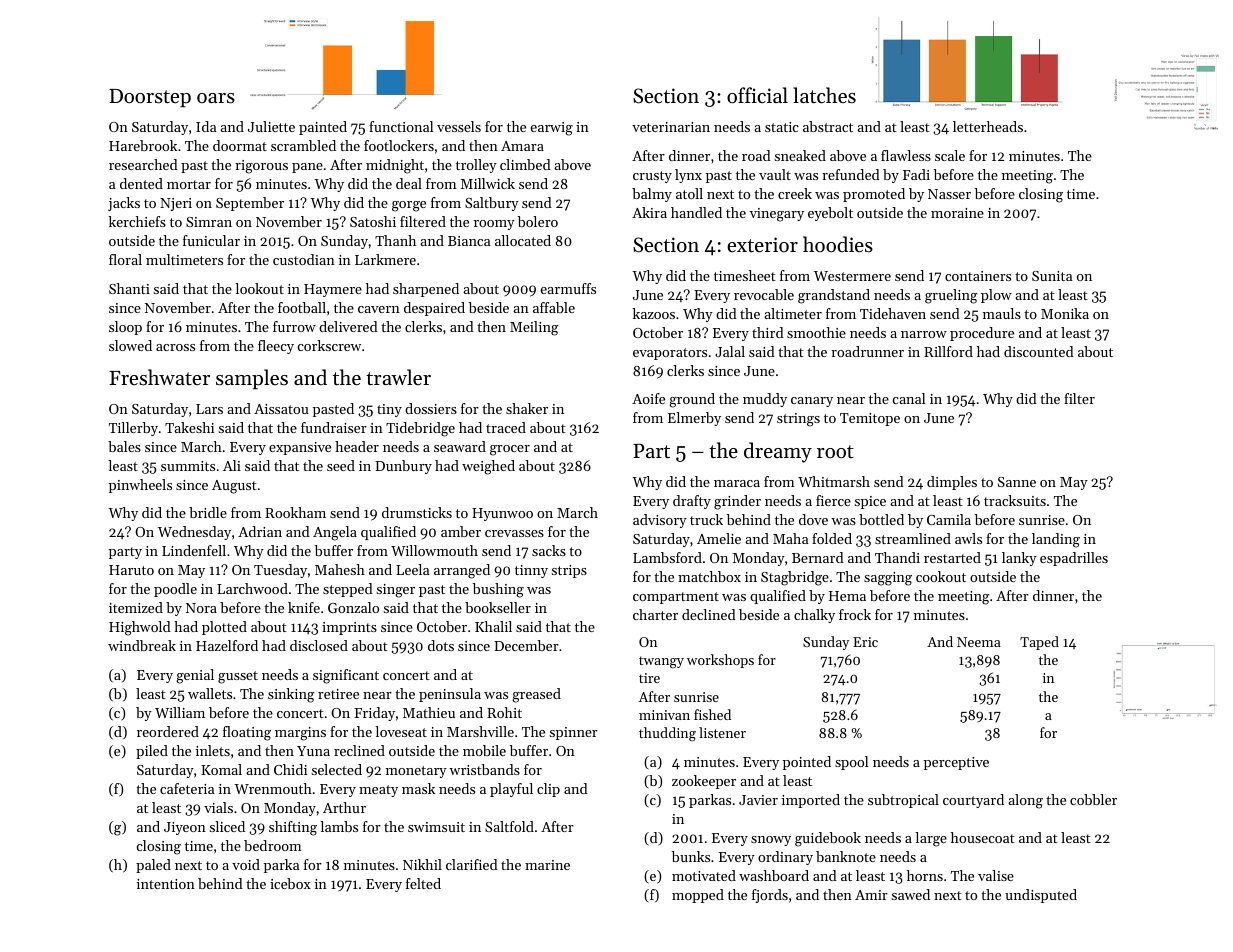  I want to click on latches, so click(824, 95).
